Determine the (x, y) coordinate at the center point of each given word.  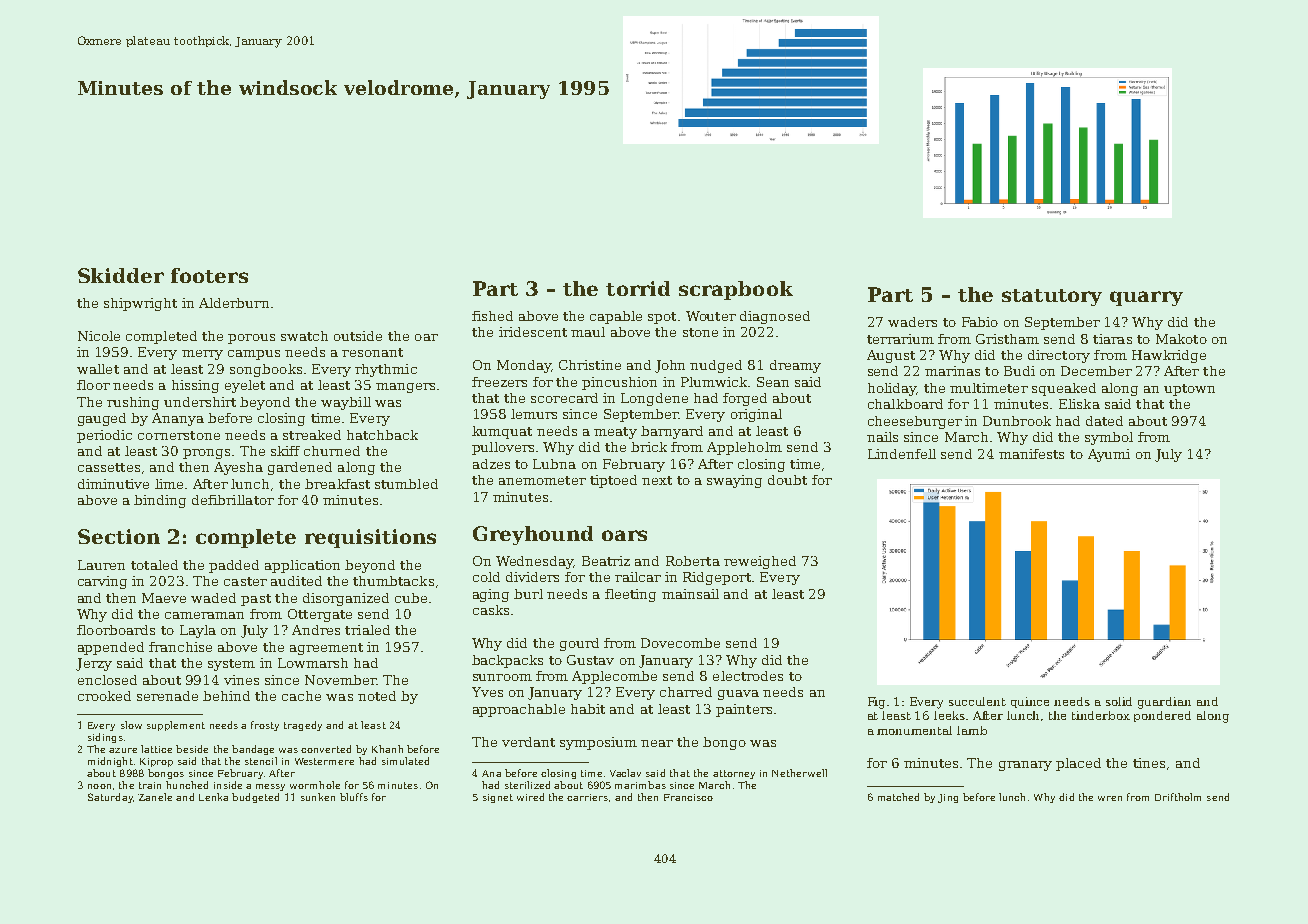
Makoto (1181, 339)
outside (358, 336)
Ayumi (1109, 455)
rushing (133, 403)
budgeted (255, 798)
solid (1119, 701)
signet (498, 798)
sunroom (502, 677)
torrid (638, 288)
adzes (491, 464)
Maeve (164, 598)
